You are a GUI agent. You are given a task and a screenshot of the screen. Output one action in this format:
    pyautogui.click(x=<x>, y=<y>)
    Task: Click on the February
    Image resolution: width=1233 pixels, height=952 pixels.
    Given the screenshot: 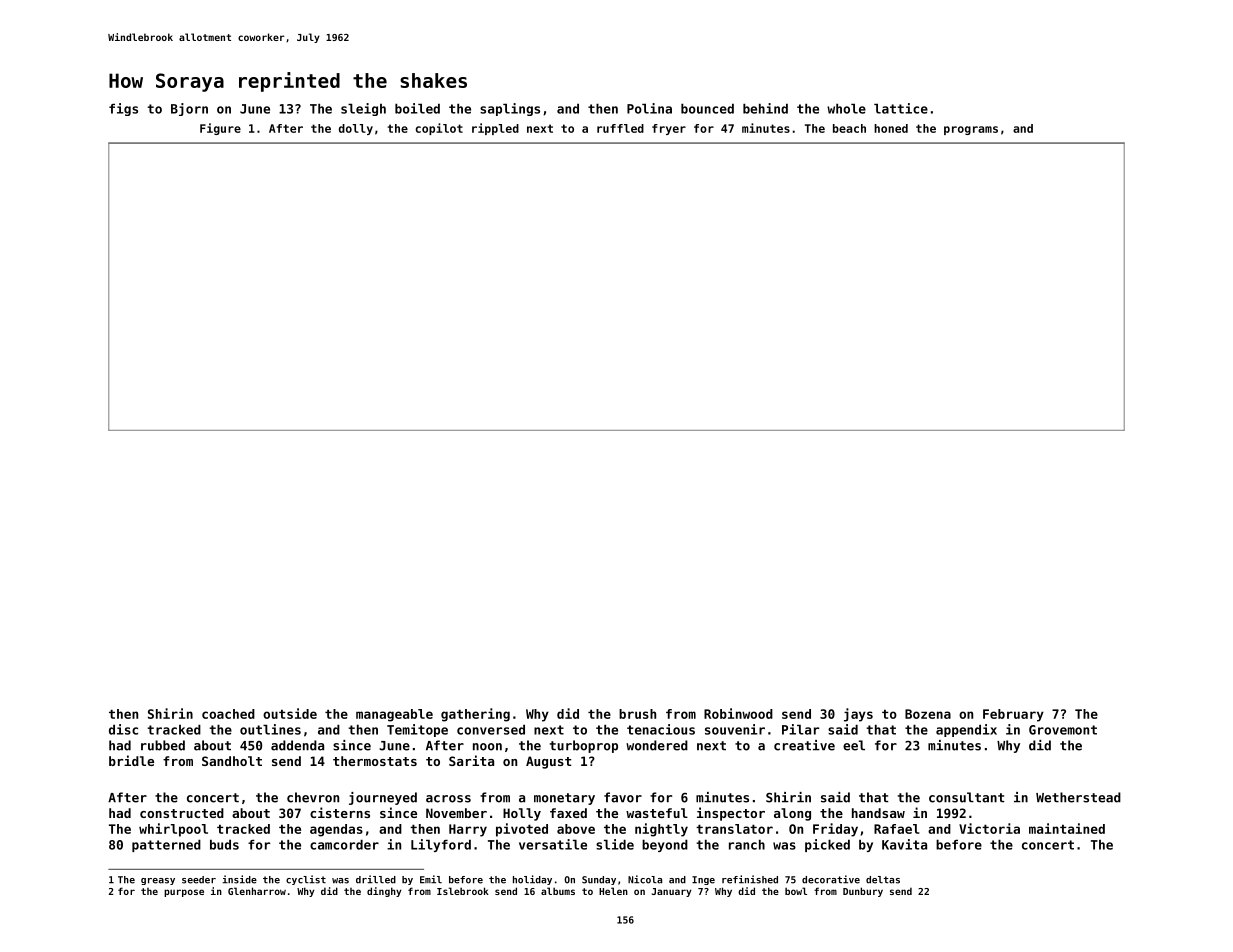 What is the action you would take?
    pyautogui.click(x=1013, y=715)
